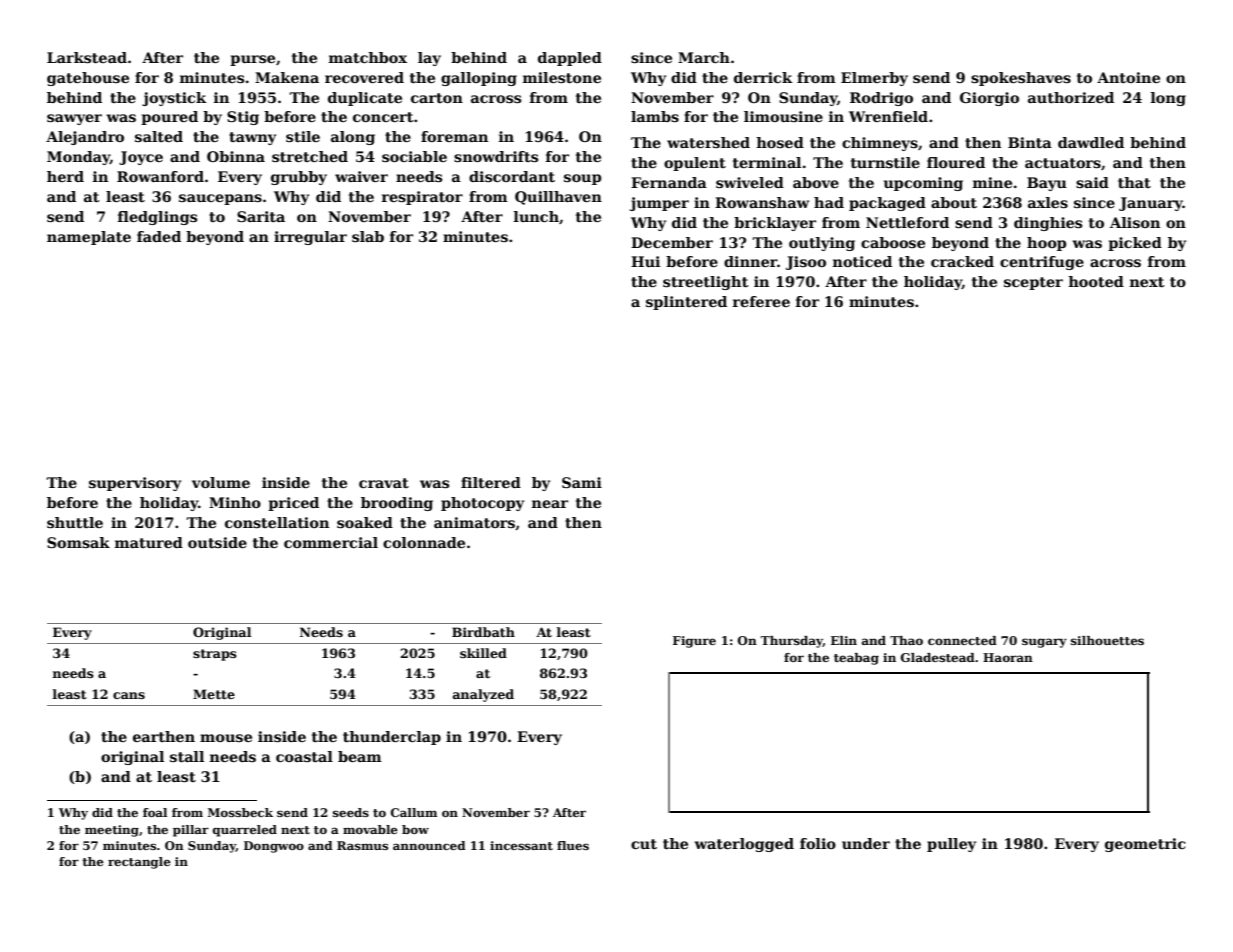  I want to click on near, so click(550, 504).
